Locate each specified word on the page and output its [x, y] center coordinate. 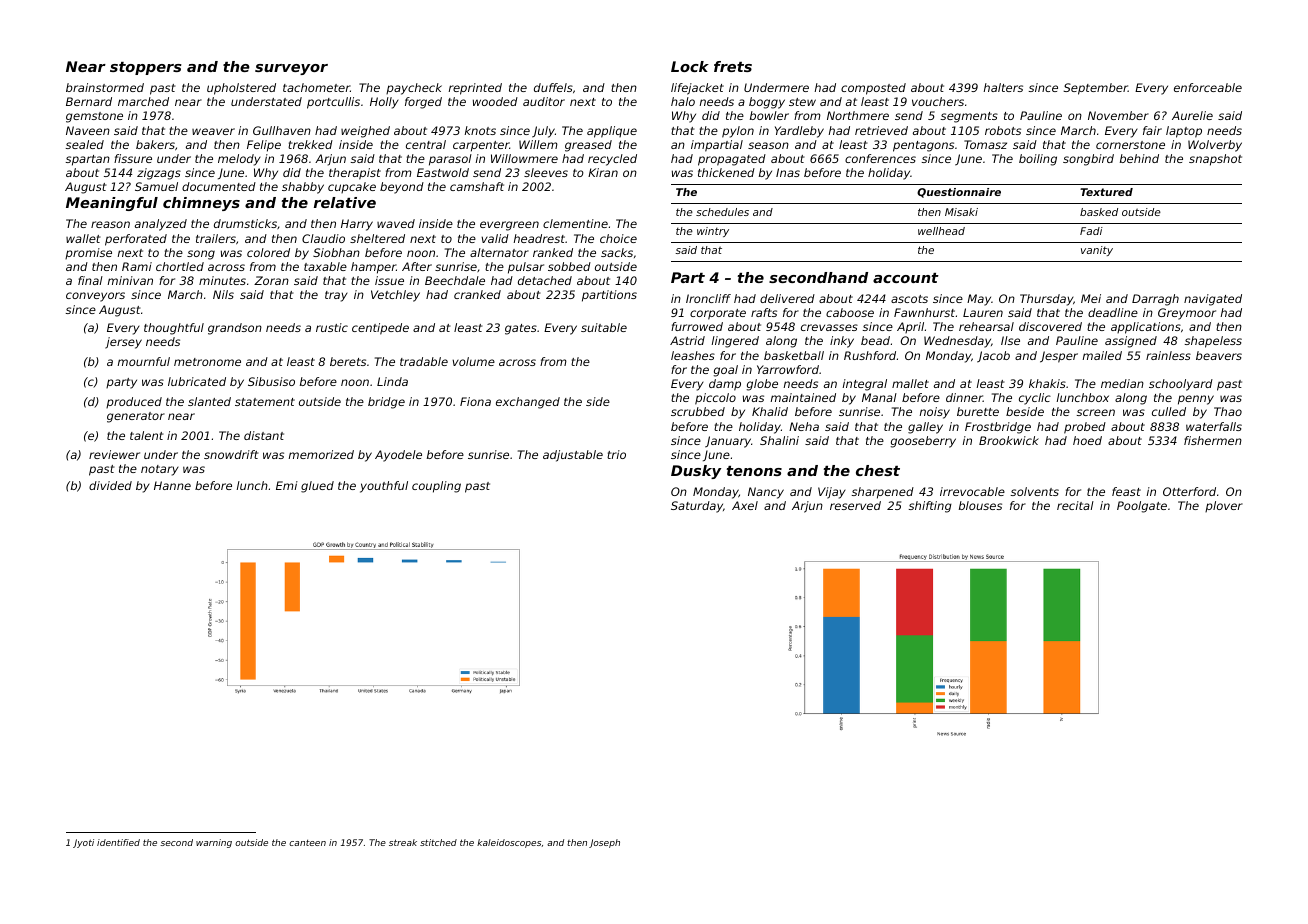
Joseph [604, 843]
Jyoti [83, 843]
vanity [1097, 251]
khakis [1047, 383]
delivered [787, 298]
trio [616, 454]
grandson [235, 329]
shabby [303, 188]
